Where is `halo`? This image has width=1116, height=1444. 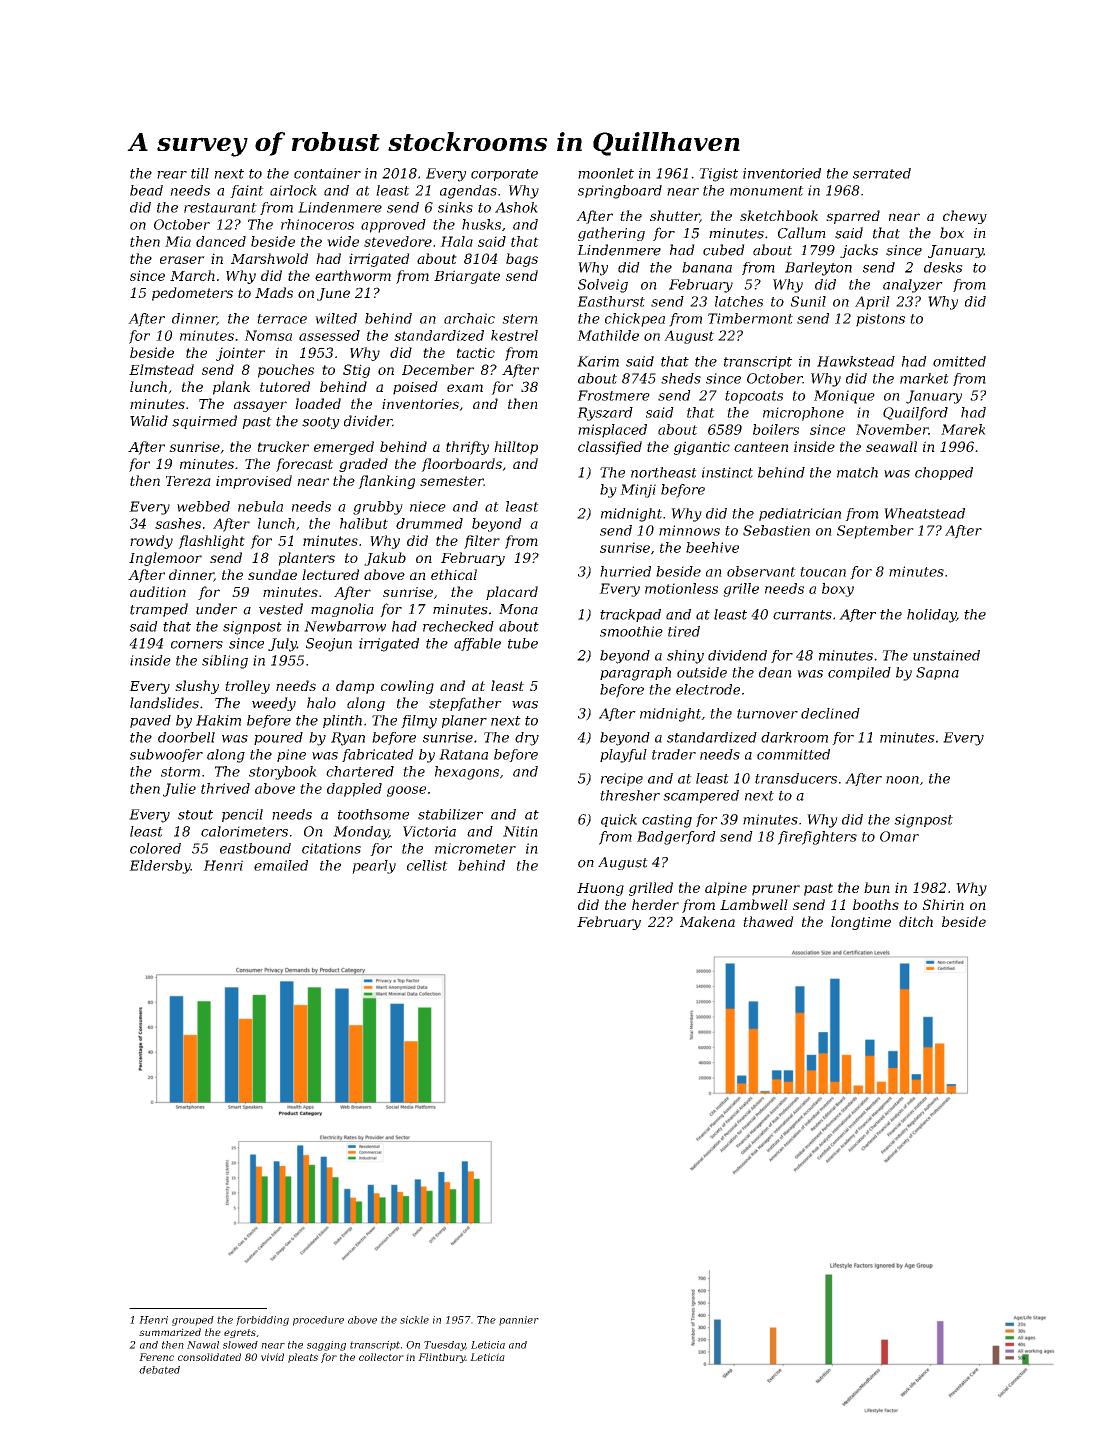 halo is located at coordinates (321, 703).
